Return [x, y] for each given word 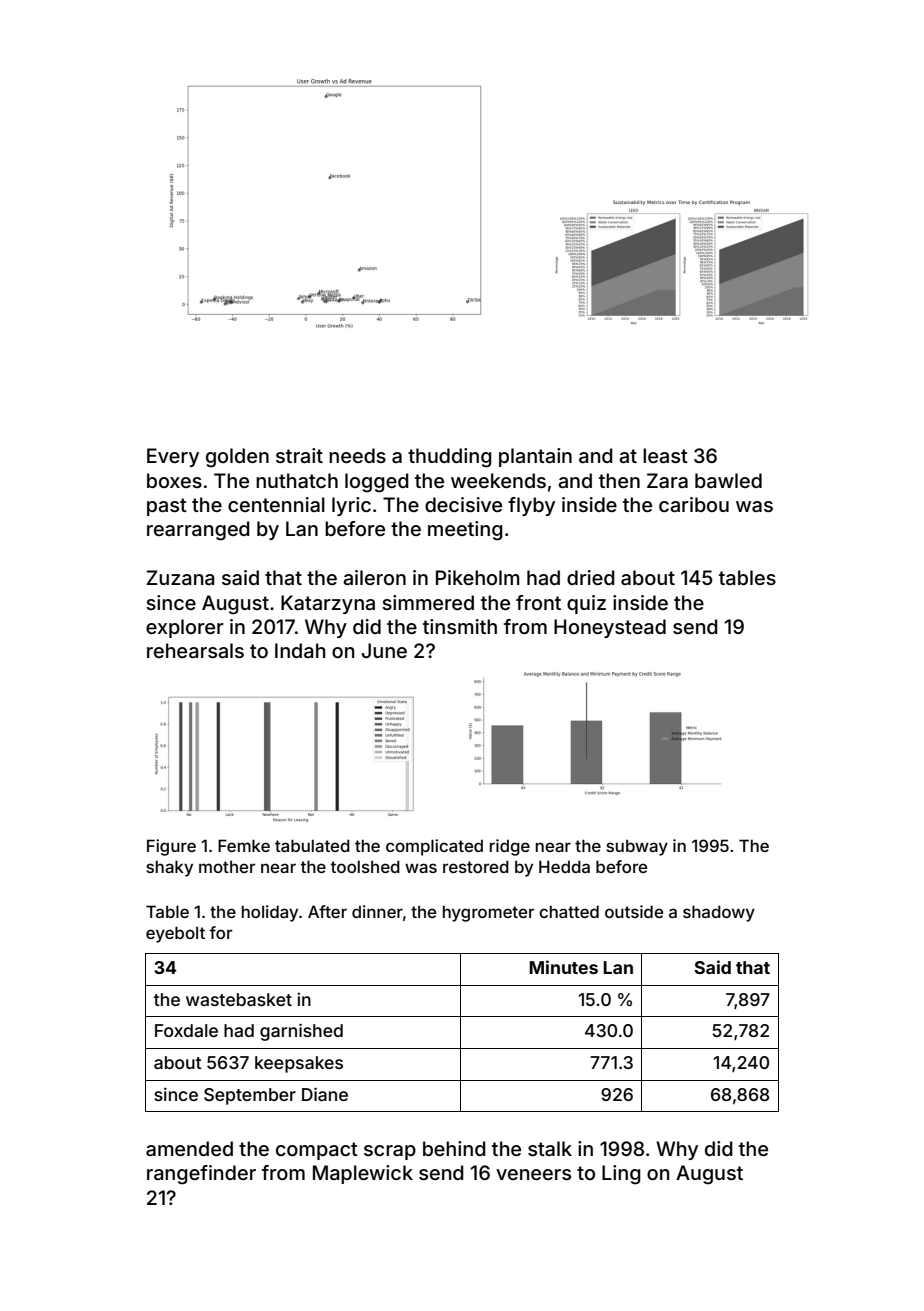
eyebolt [175, 934]
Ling [621, 1175]
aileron [374, 577]
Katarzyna [328, 604]
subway [637, 847]
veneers [533, 1174]
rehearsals [195, 650]
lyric [351, 506]
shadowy [719, 913]
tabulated [312, 845]
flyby [531, 506]
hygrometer [488, 913]
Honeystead [610, 628]
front [538, 602]
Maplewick [363, 1174]
